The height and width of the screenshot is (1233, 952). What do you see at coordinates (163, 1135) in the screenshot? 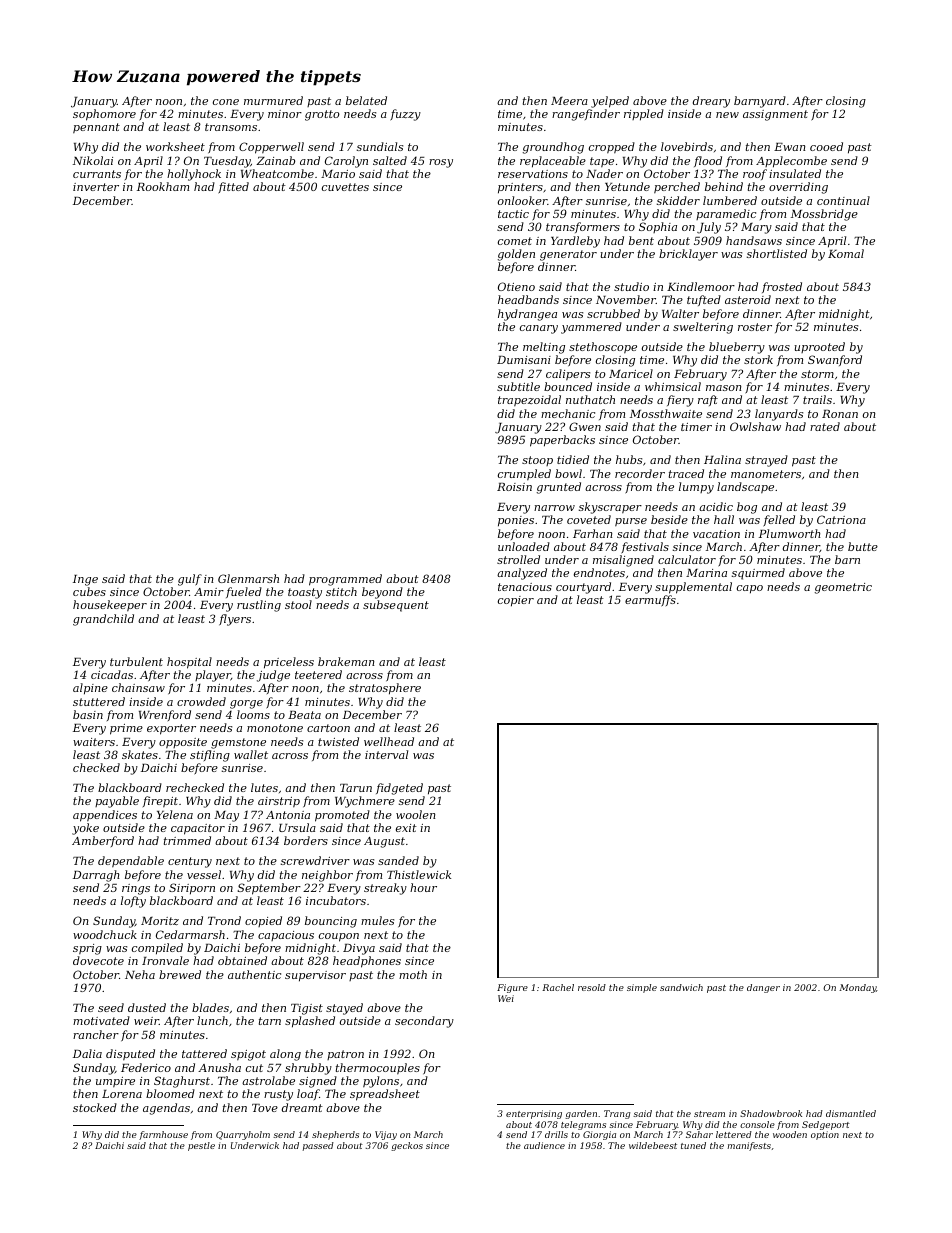
I see `farmhouse` at bounding box center [163, 1135].
